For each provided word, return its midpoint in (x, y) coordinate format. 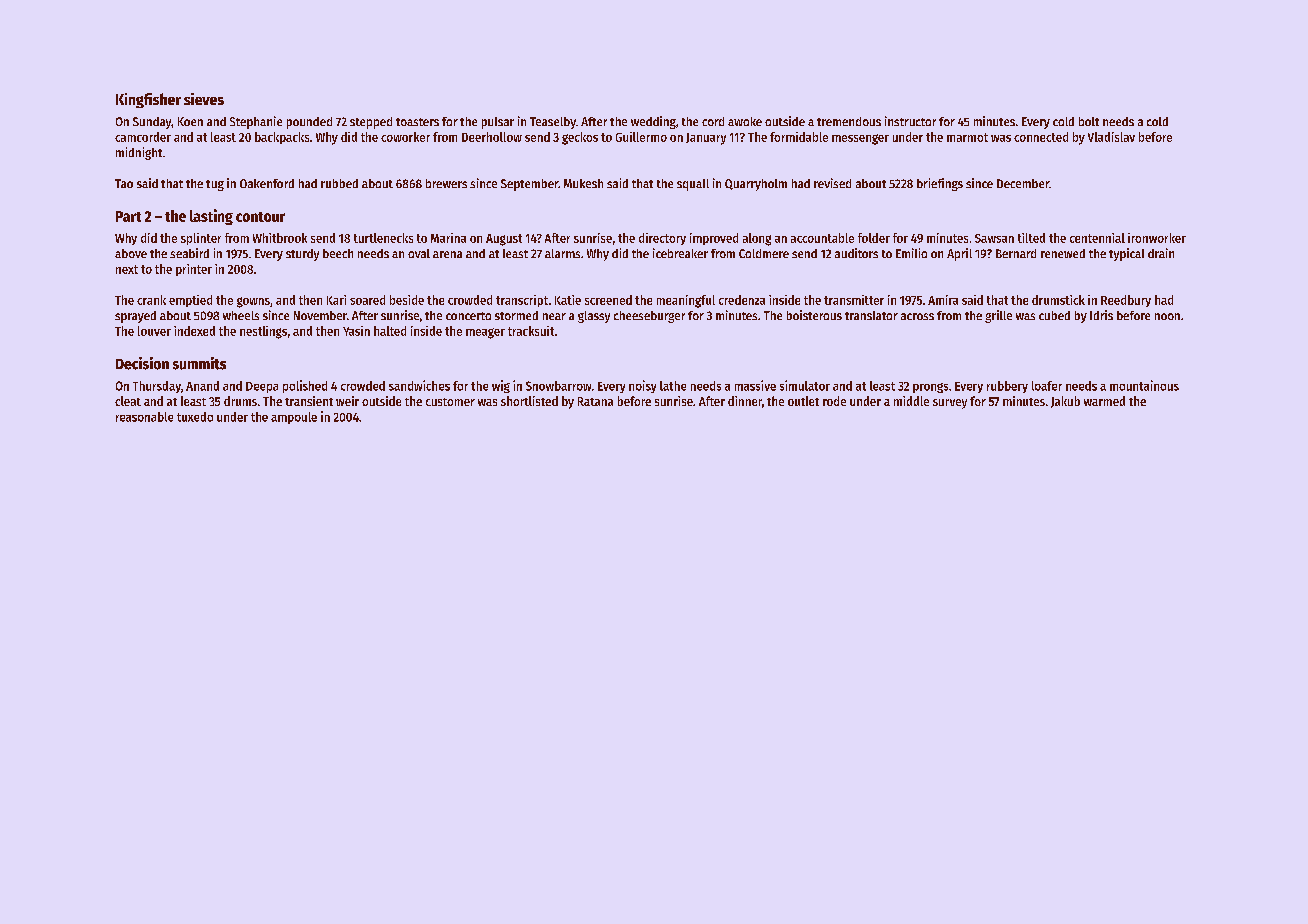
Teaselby (553, 123)
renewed (1063, 253)
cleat (128, 401)
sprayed (135, 317)
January (706, 139)
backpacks (282, 138)
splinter (201, 239)
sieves (204, 99)
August (504, 240)
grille (998, 316)
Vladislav (1111, 137)
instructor (910, 121)
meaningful (686, 301)
